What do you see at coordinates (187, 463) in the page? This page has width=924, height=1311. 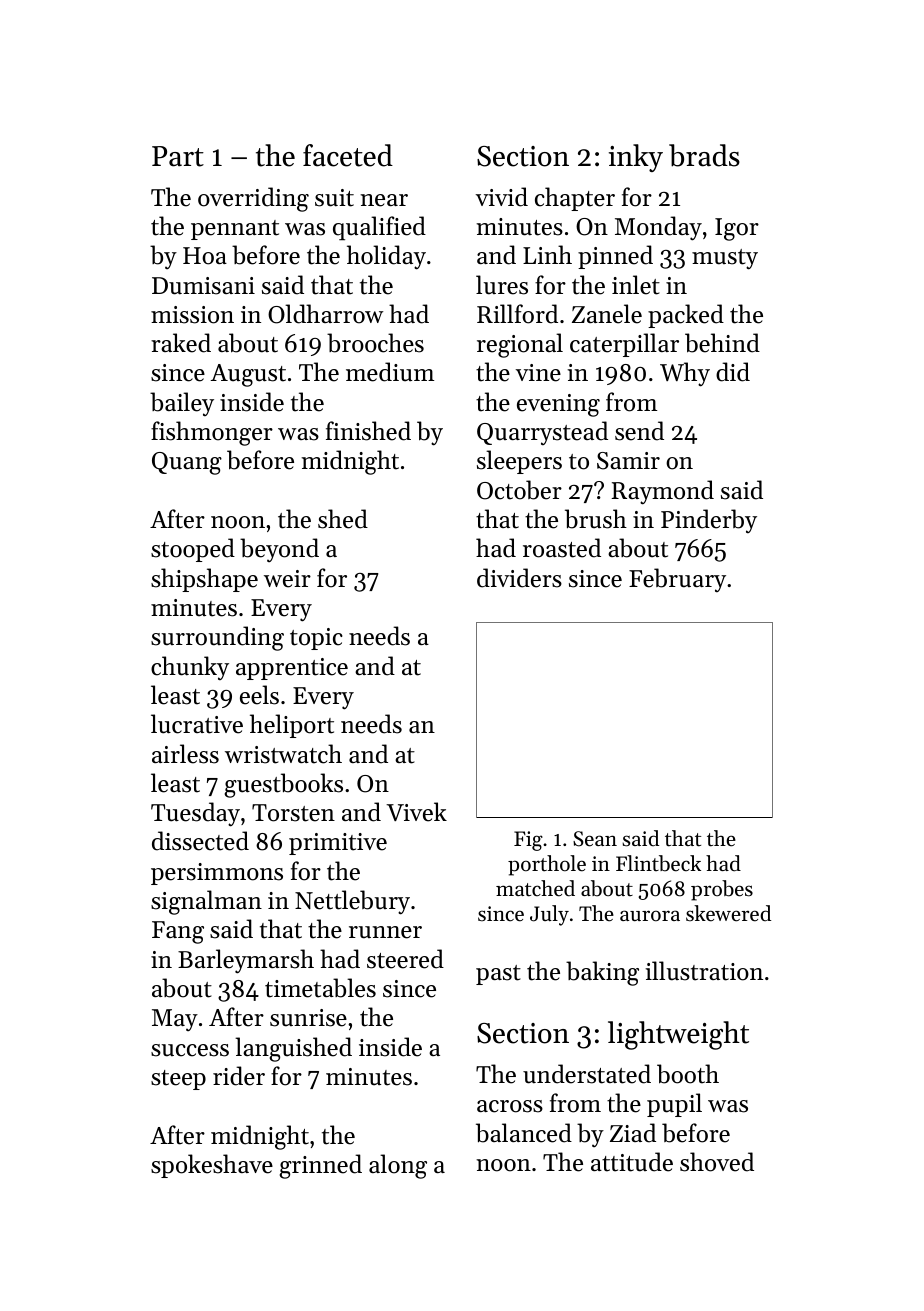 I see `Quang` at bounding box center [187, 463].
